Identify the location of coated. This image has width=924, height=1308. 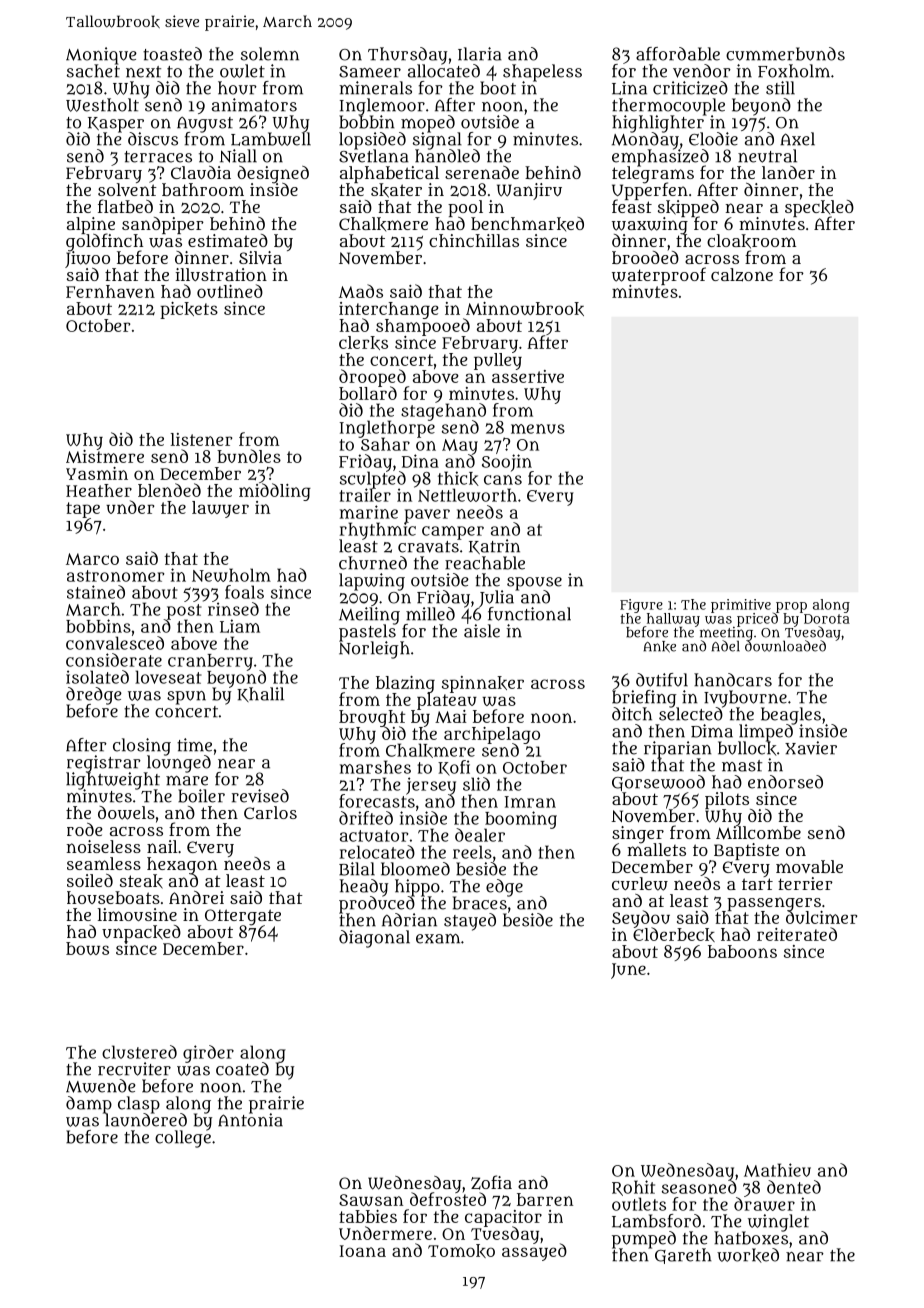
(242, 1069).
